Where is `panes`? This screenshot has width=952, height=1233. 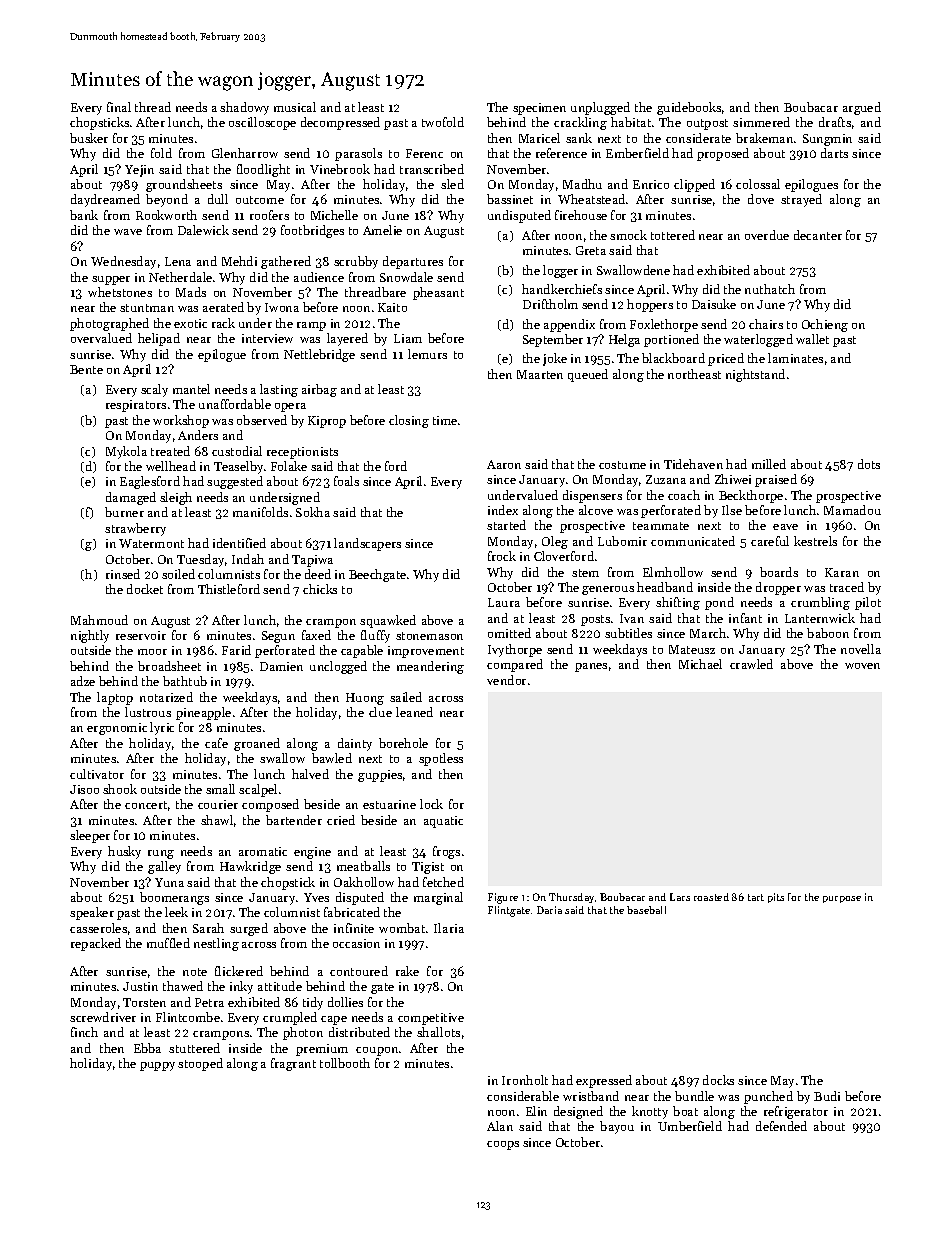
panes is located at coordinates (591, 667).
